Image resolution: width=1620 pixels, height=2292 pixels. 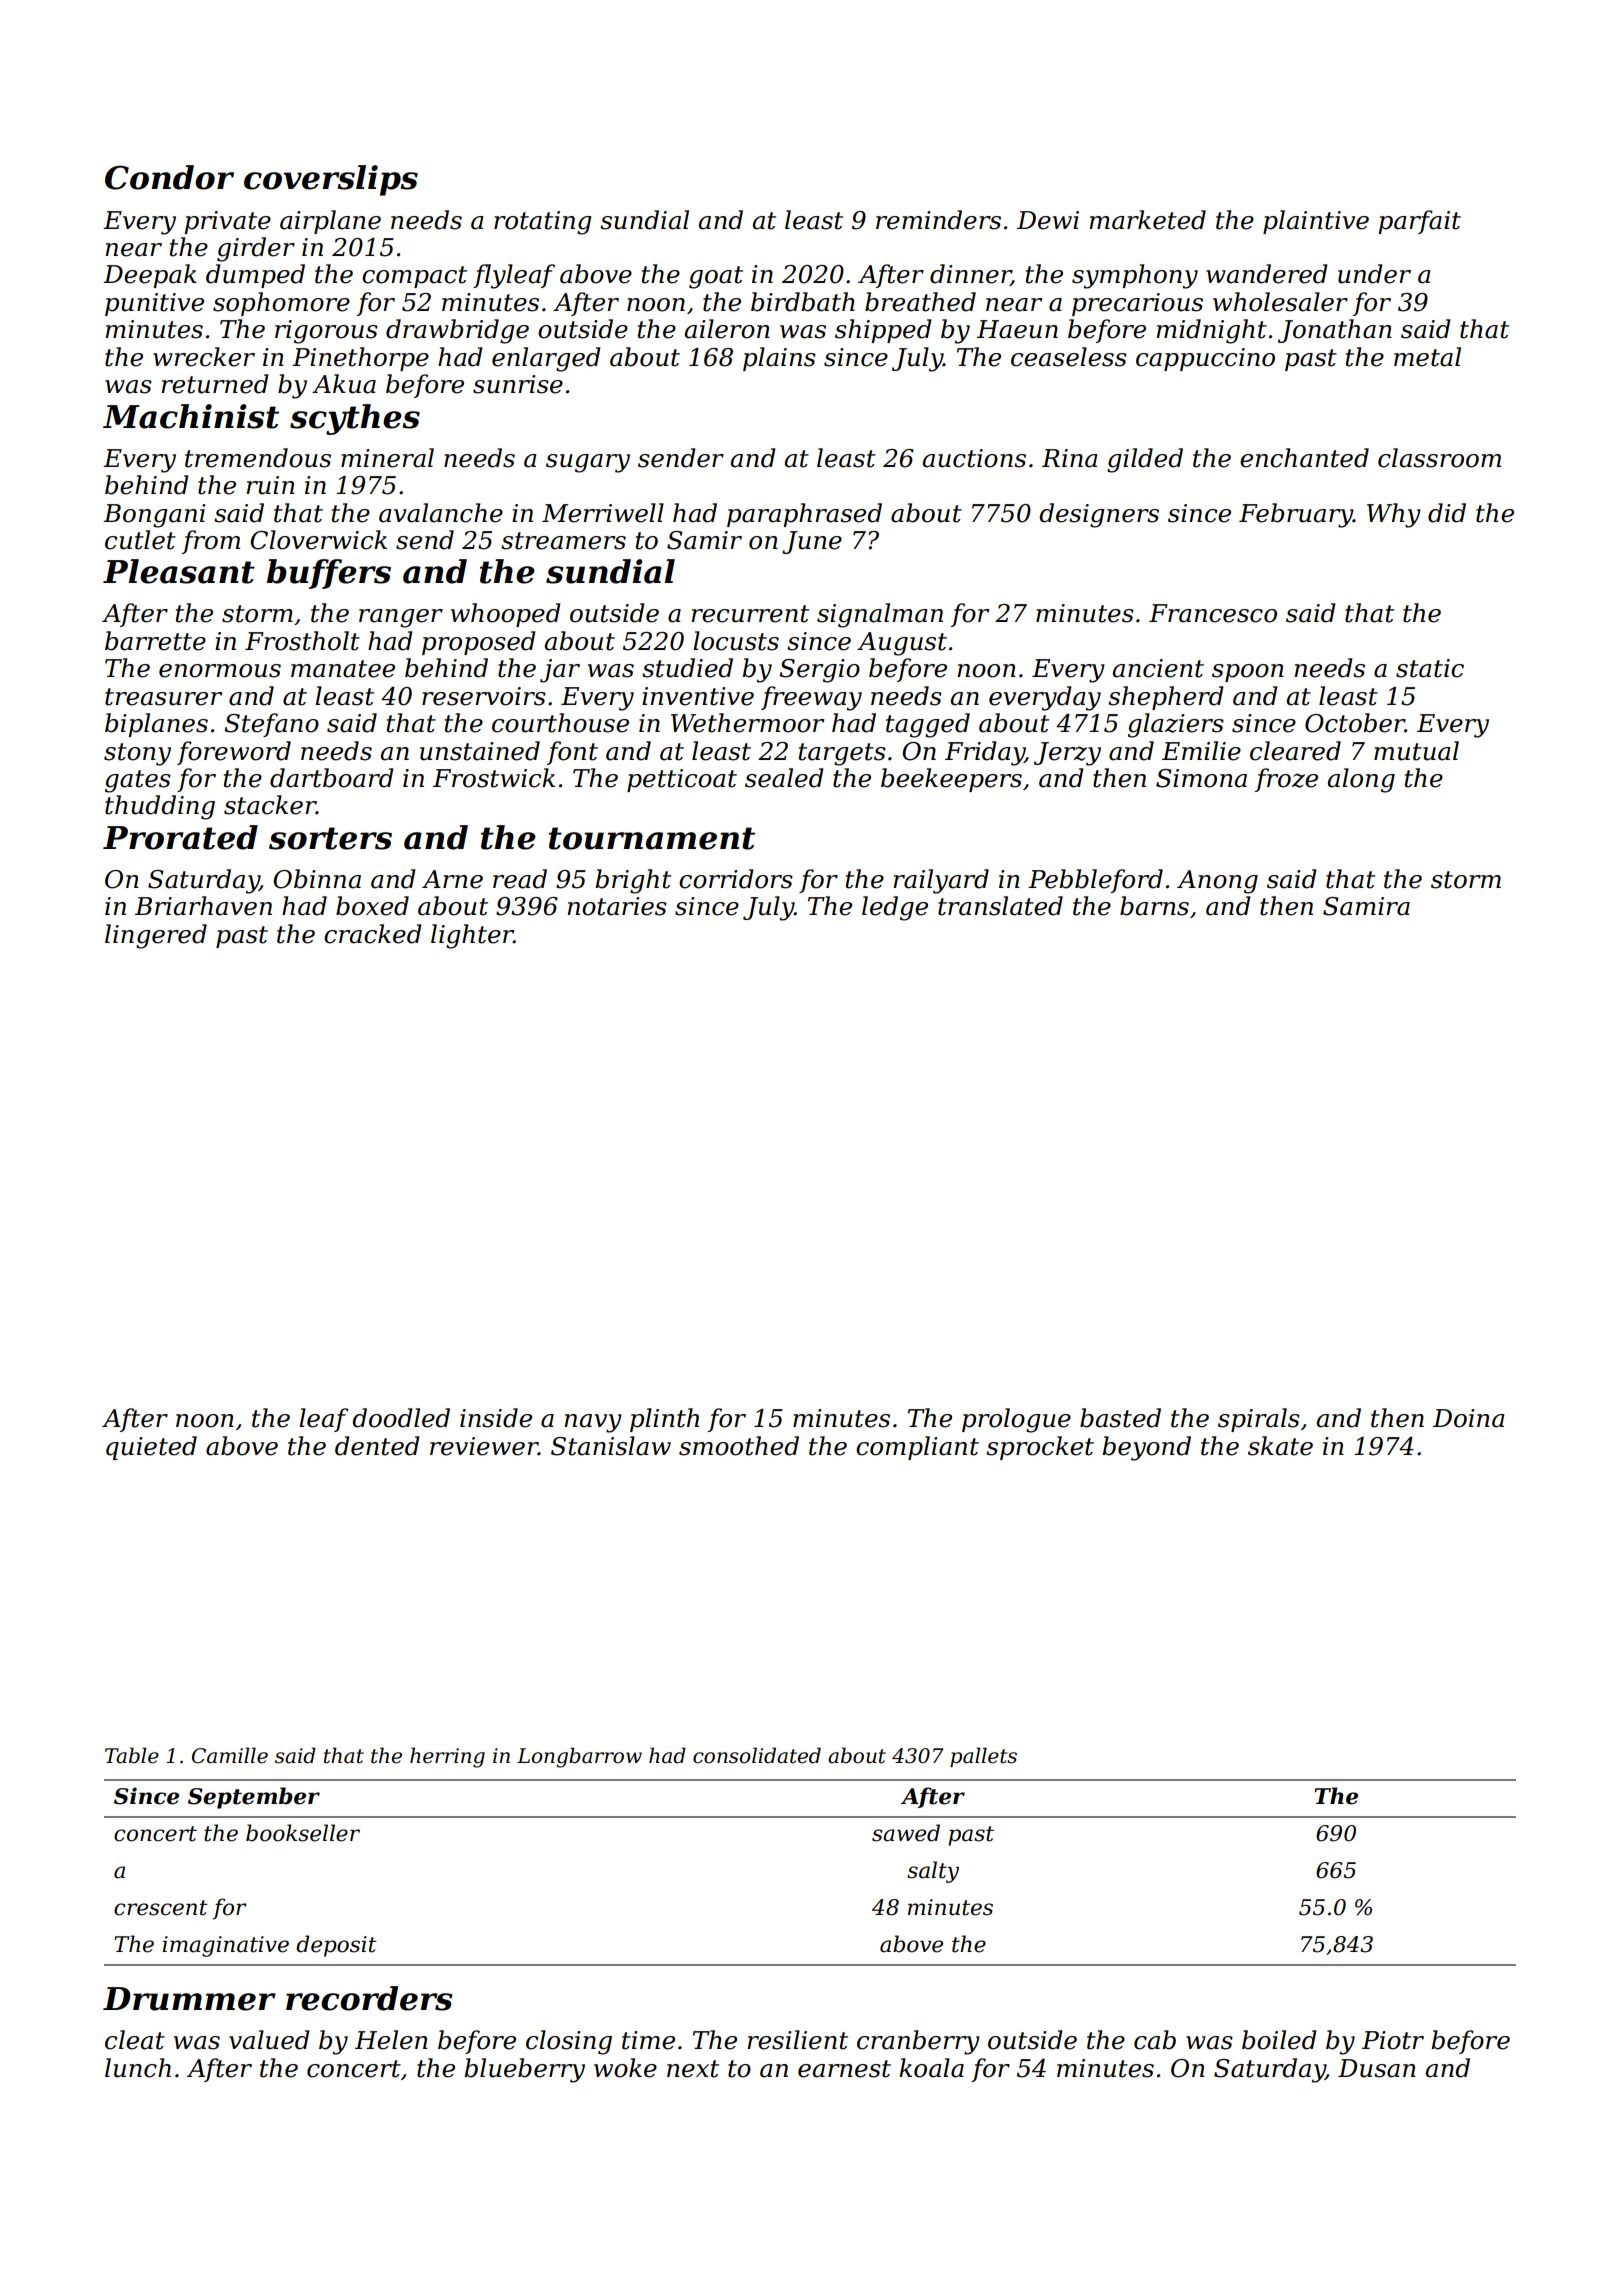 I want to click on lighter, so click(x=472, y=936).
